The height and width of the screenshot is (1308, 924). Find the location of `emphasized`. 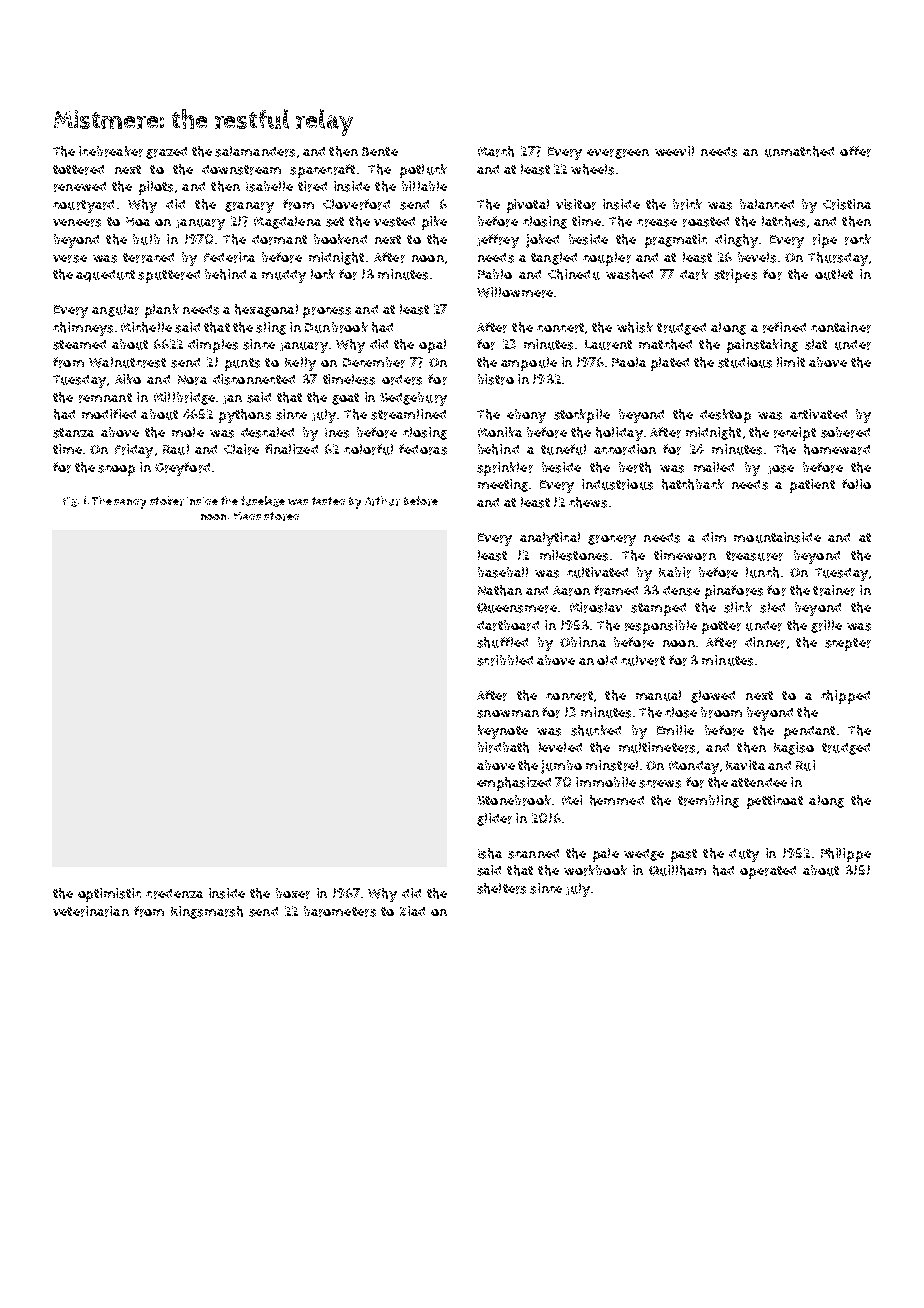

emphasized is located at coordinates (514, 784).
